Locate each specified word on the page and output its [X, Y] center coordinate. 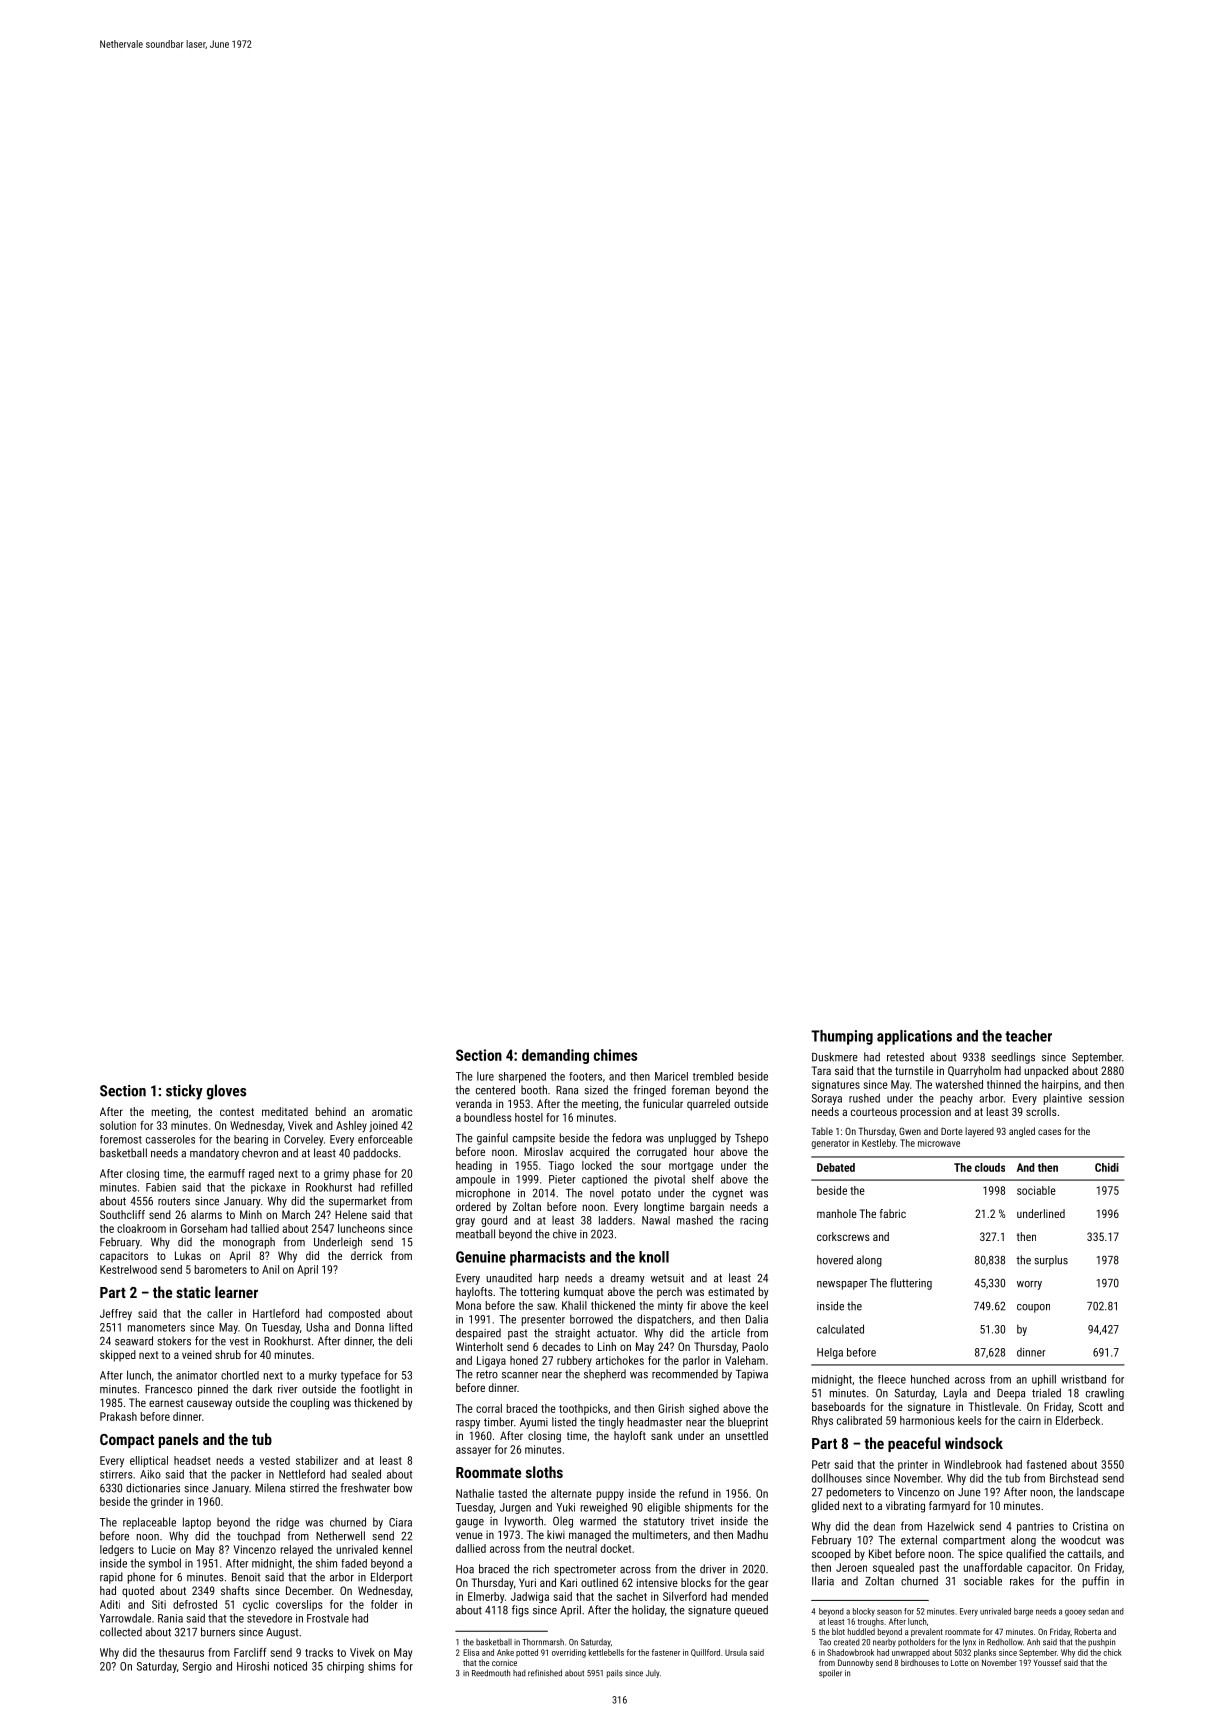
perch [669, 1293]
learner [236, 1292]
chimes [615, 1055]
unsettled [747, 1435]
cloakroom [141, 1228]
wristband [1083, 1379]
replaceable [149, 1523]
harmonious [927, 1420]
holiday [648, 1611]
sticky [184, 1092]
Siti [159, 1604]
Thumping [842, 1037]
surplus [1051, 1261]
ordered [473, 1206]
